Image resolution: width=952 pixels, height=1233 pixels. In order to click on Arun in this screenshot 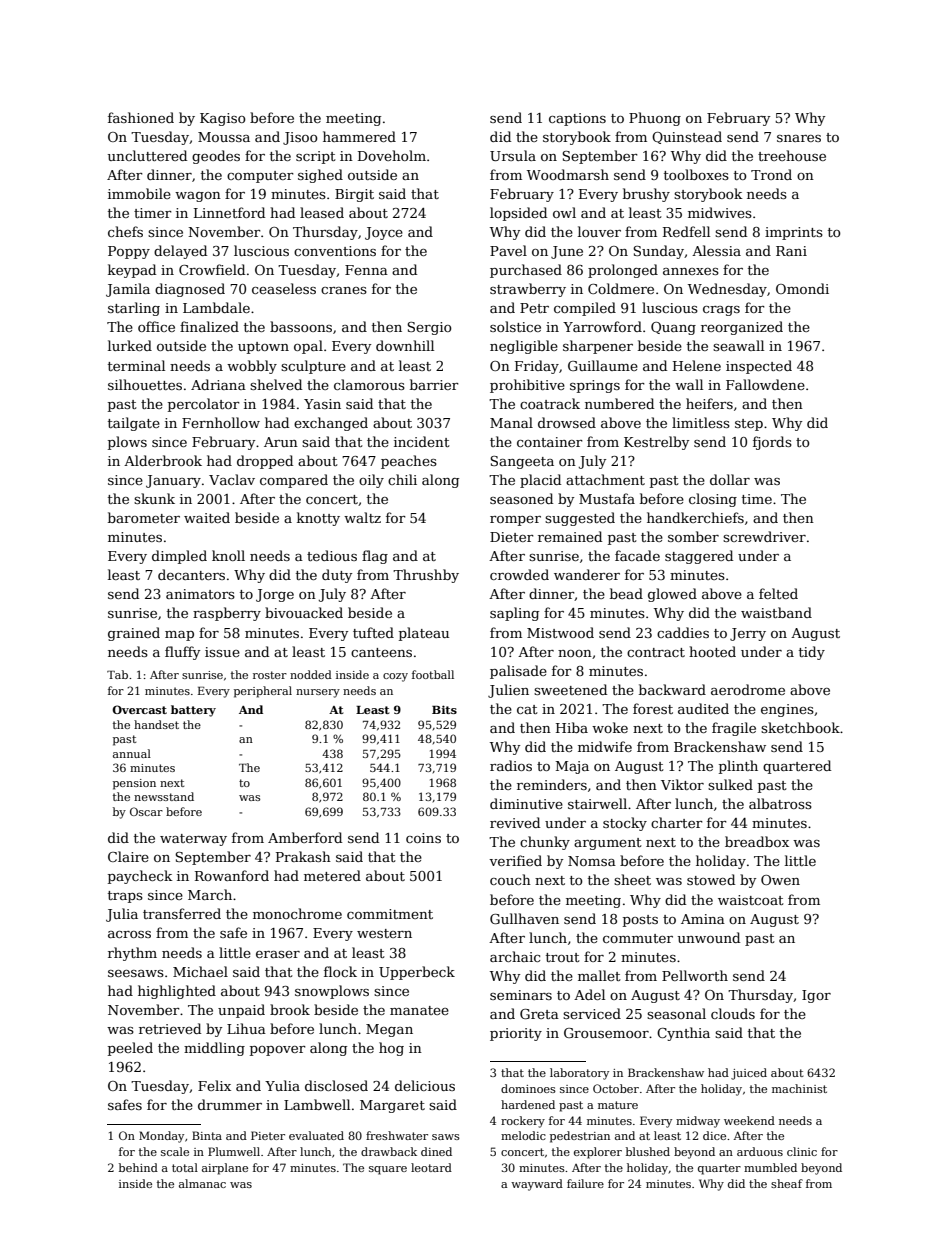, I will do `click(281, 442)`.
